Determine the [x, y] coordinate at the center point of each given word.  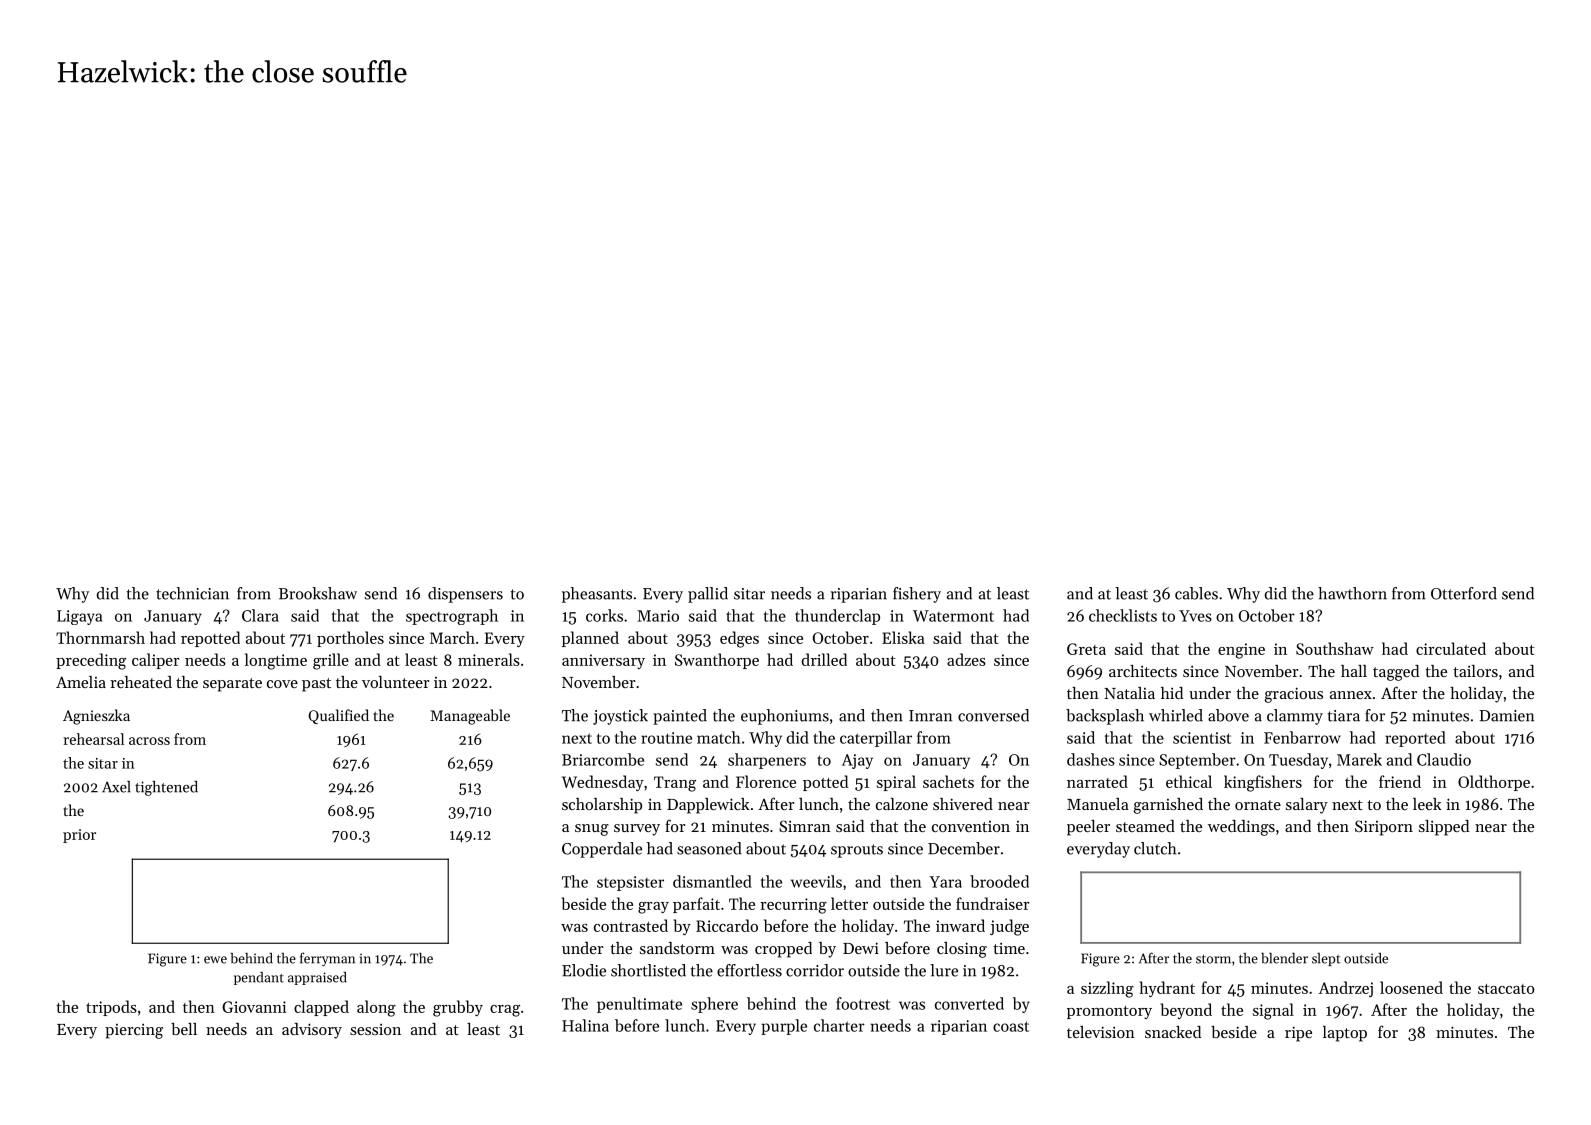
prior [79, 836]
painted [680, 717]
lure [944, 970]
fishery [917, 595]
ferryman [327, 959]
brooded [999, 881]
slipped [1444, 828]
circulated [1451, 648]
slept [1326, 959]
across [149, 741]
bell [184, 1029]
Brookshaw [318, 593]
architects [1143, 671]
